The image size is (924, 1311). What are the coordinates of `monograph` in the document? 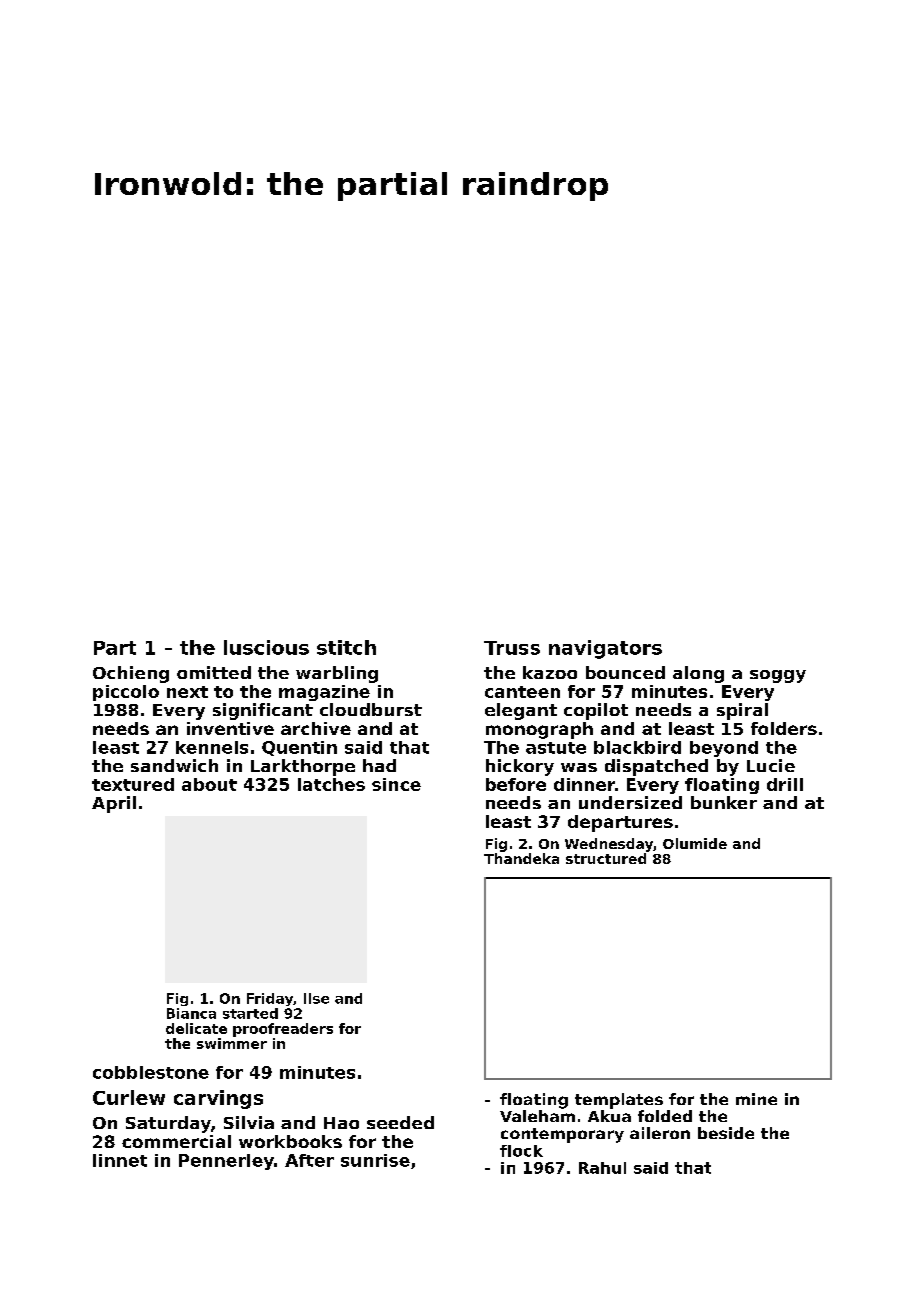 It's located at (539, 730).
